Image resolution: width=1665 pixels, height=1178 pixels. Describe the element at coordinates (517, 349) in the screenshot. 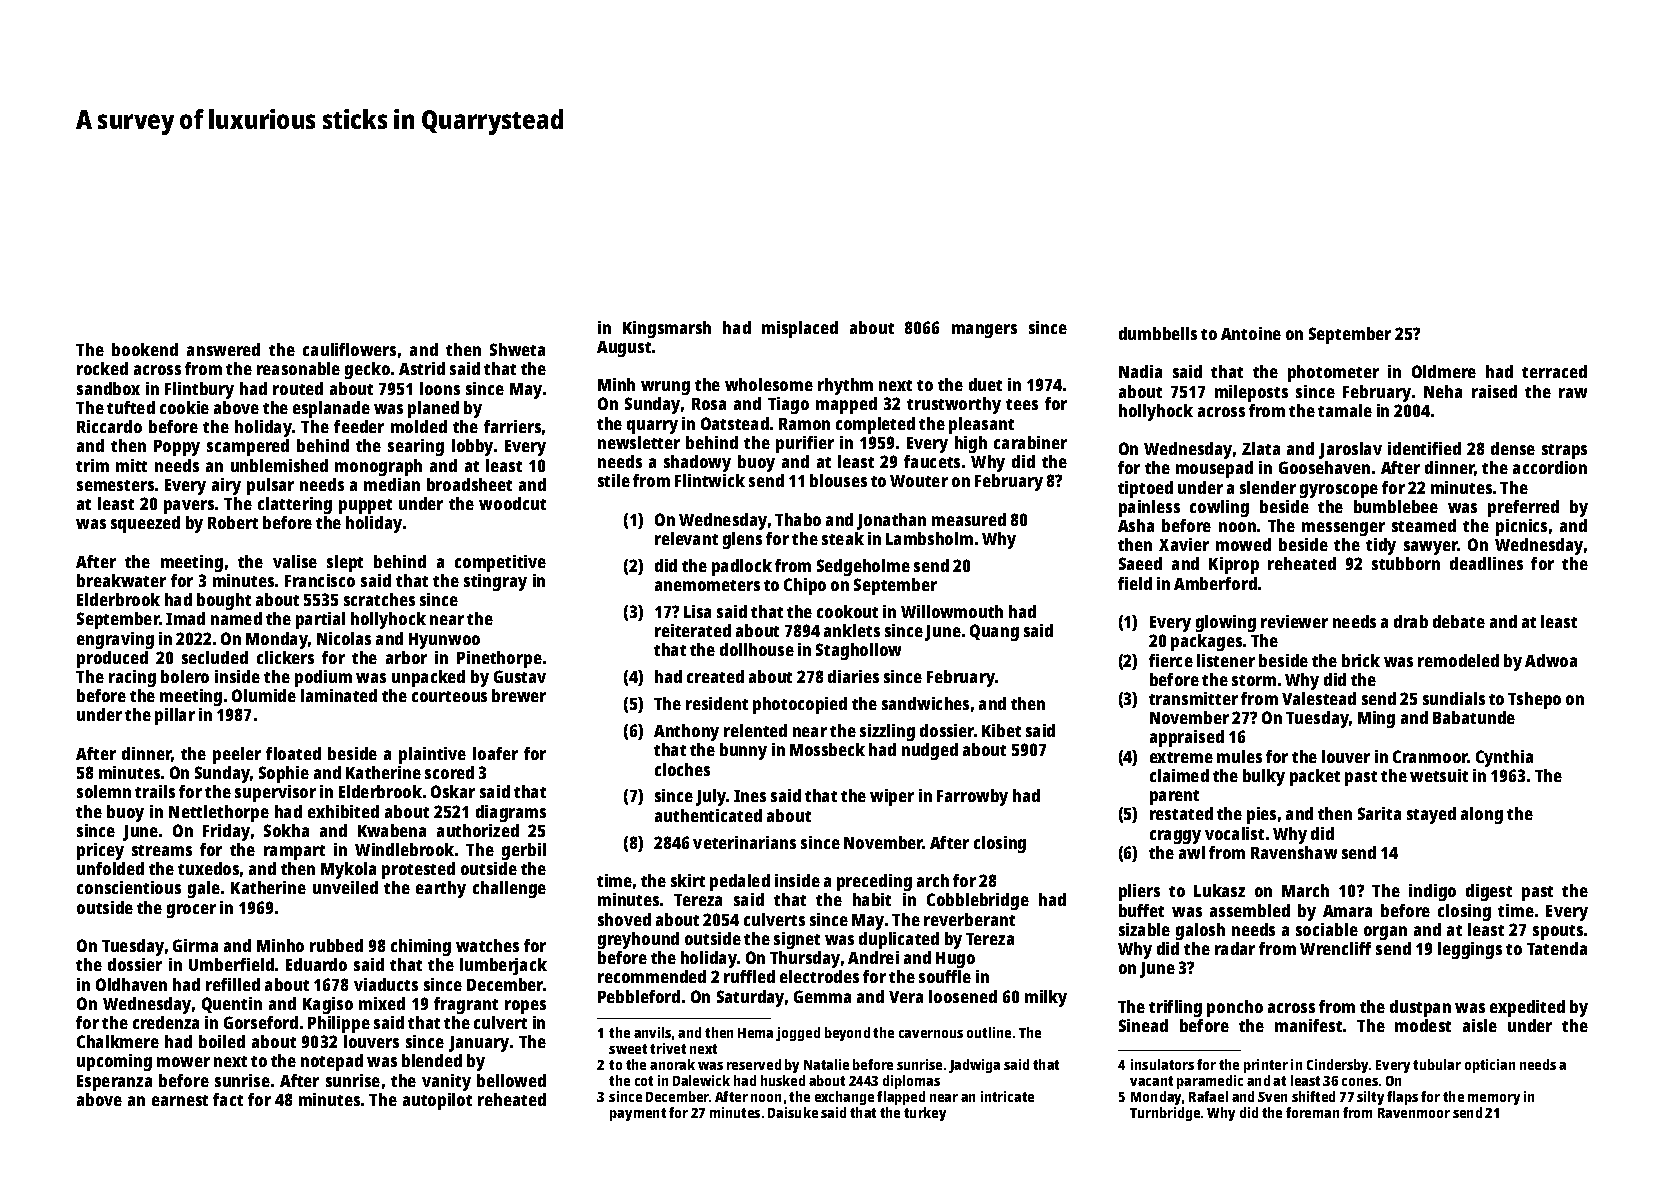

I see `Shweta` at that location.
